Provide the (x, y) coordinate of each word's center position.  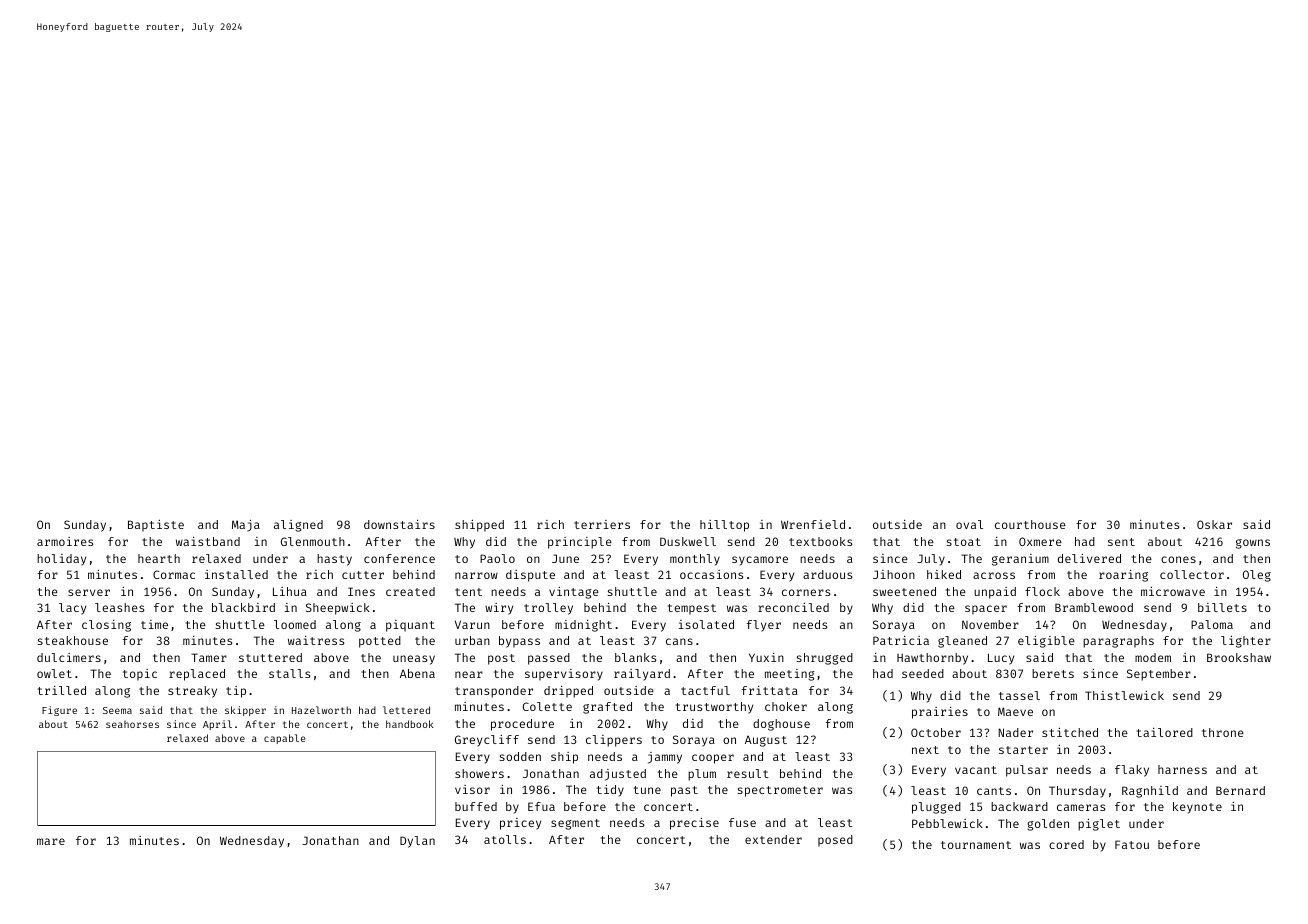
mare (51, 841)
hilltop (724, 526)
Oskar (1214, 524)
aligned (298, 526)
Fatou (1132, 844)
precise (694, 824)
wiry (499, 609)
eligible (1046, 642)
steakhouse (73, 640)
